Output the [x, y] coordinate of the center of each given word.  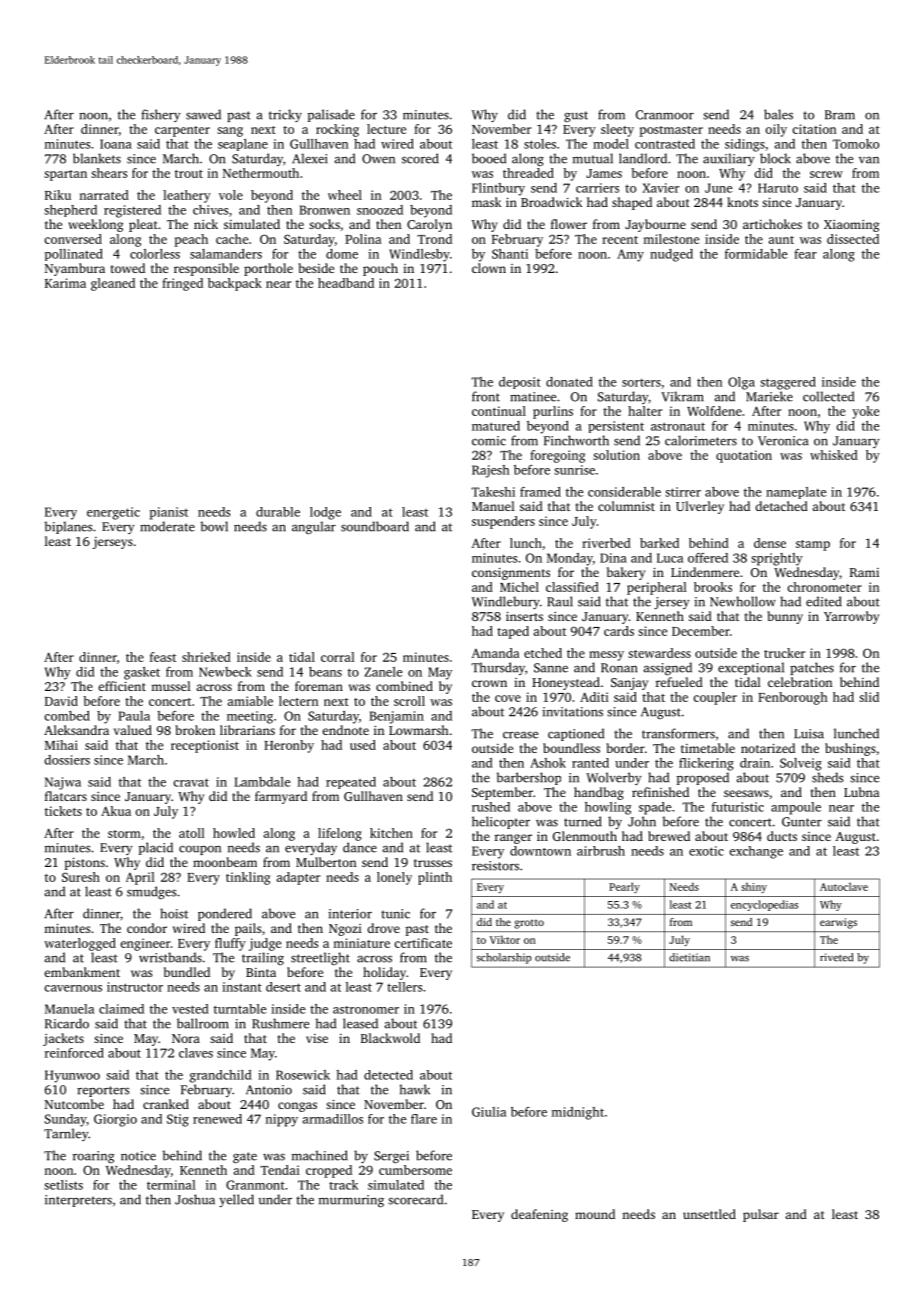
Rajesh [491, 471]
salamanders [226, 254]
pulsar [761, 1215]
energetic [113, 513]
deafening [539, 1215]
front [486, 396]
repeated [351, 783]
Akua [116, 811]
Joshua [195, 1199]
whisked [834, 455]
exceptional [751, 668]
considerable [624, 492]
